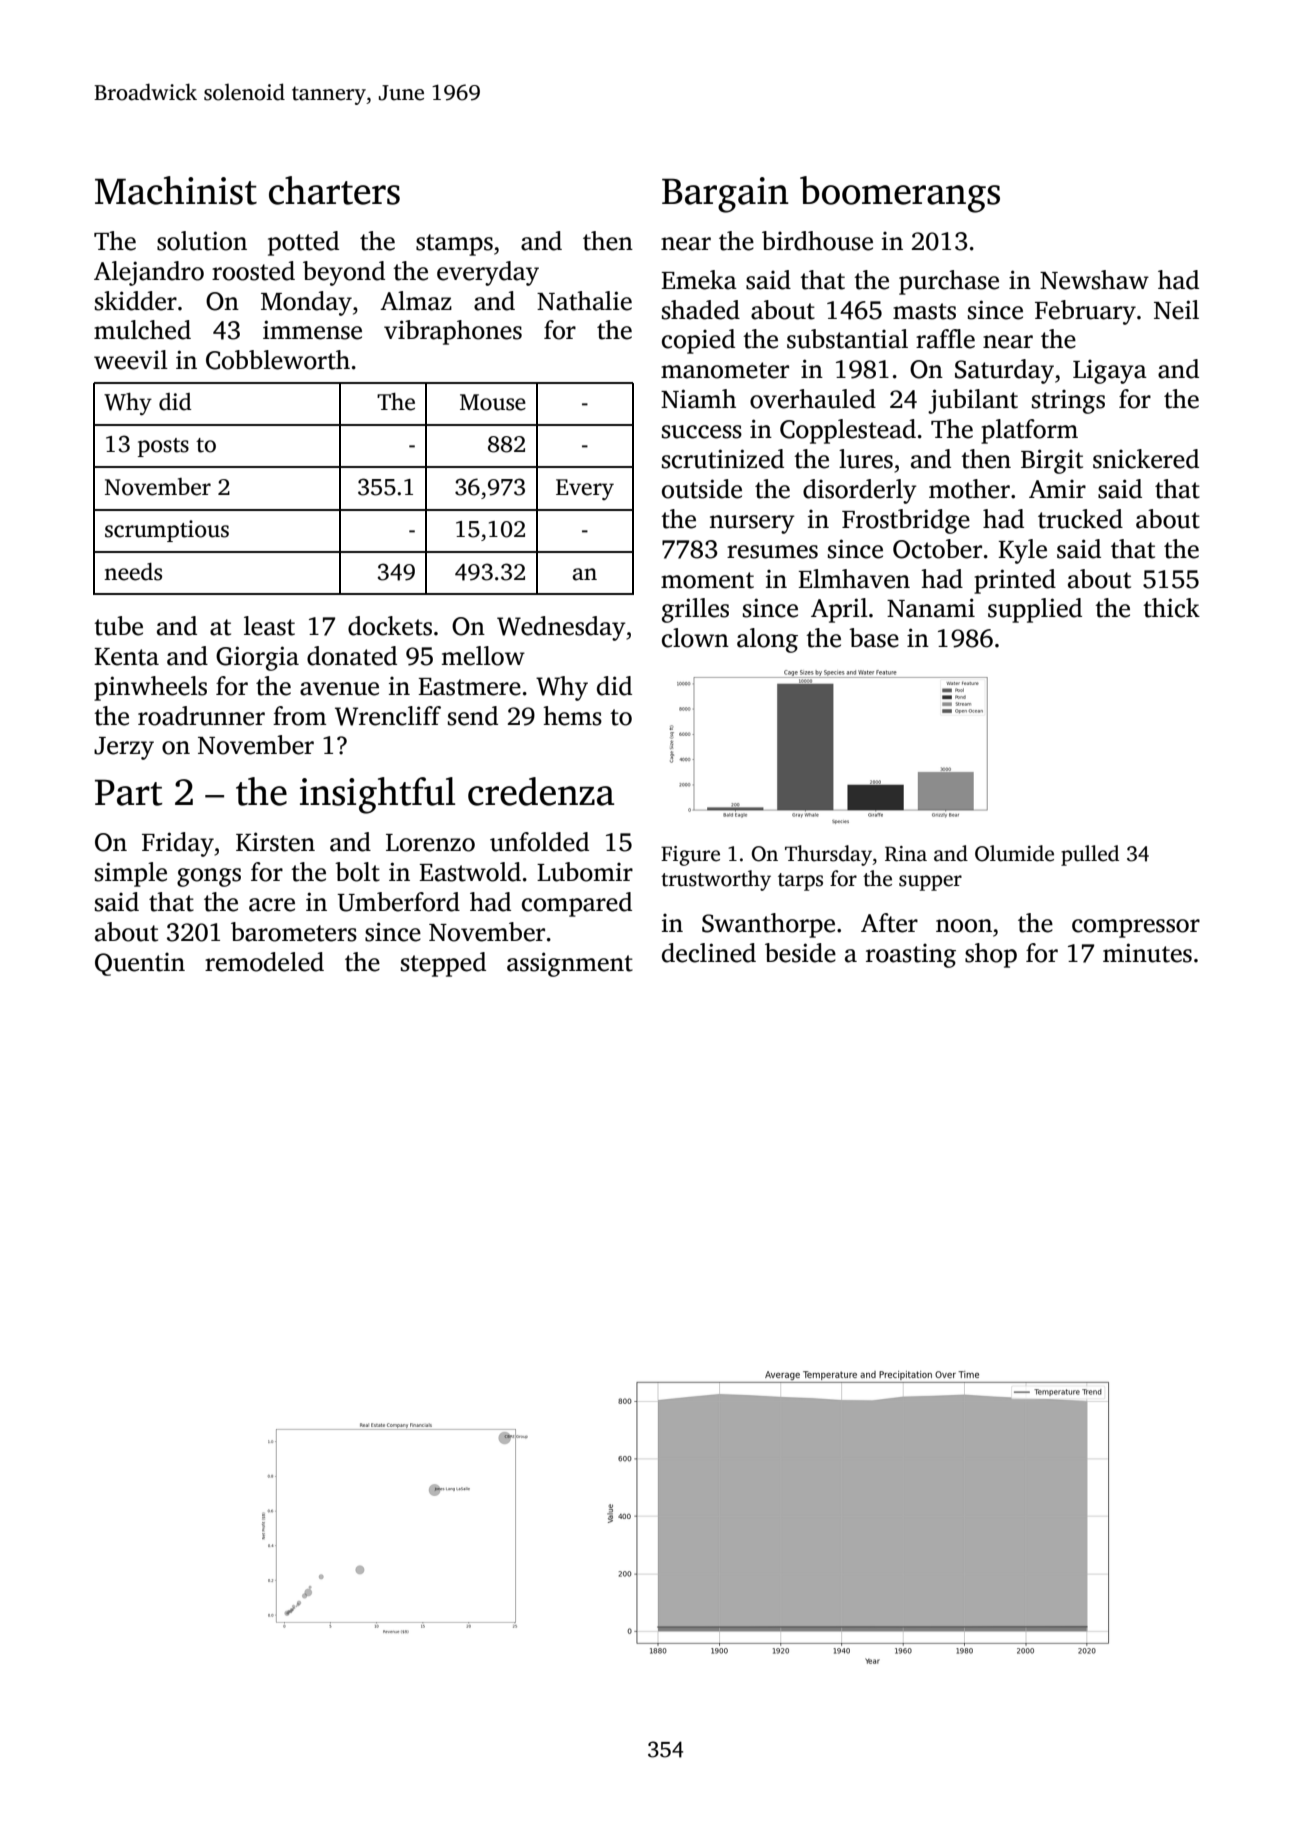  I want to click on base, so click(874, 638).
